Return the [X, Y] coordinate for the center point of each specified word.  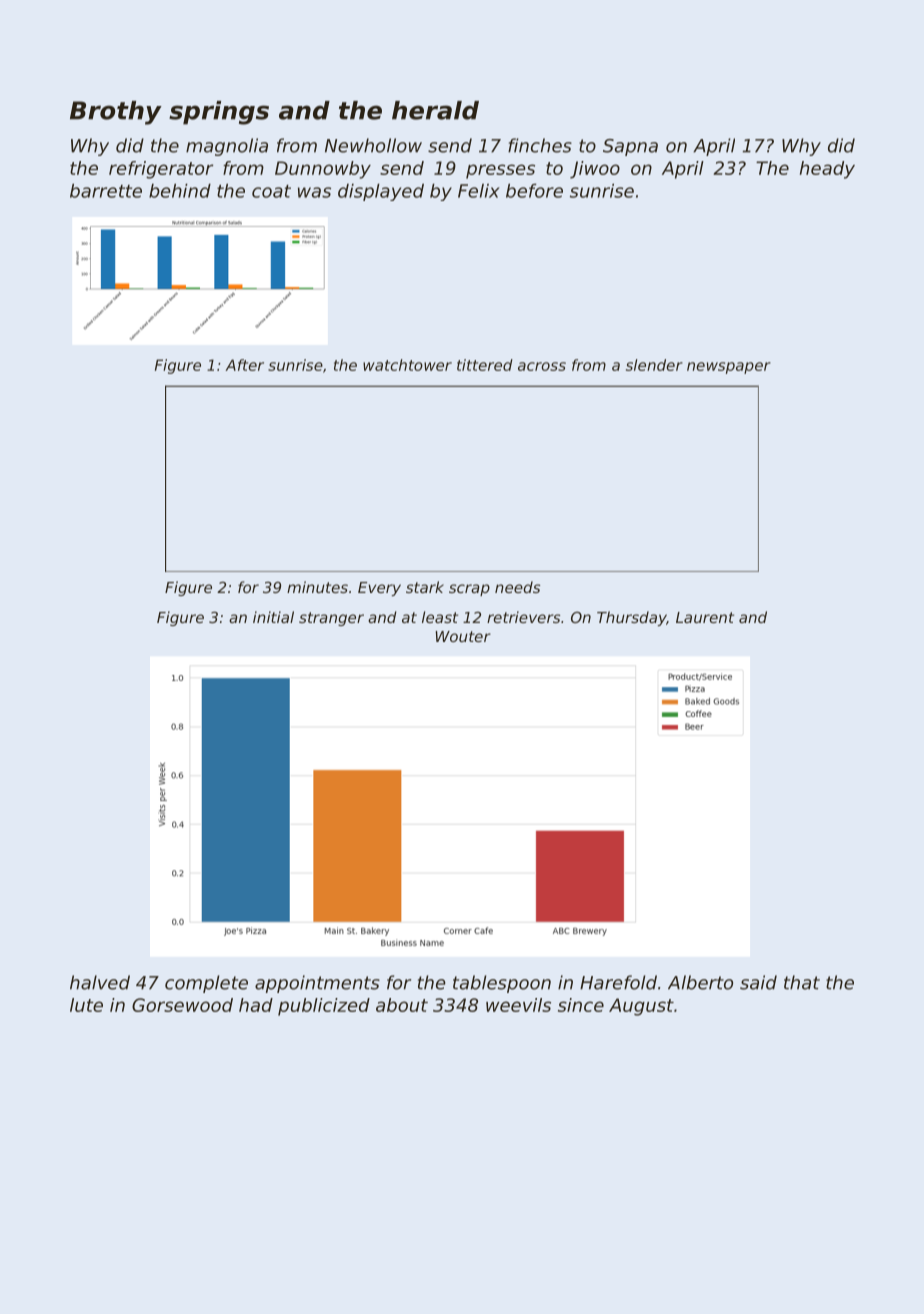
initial [273, 617]
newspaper [729, 368]
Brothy [116, 113]
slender [654, 365]
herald [435, 110]
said [758, 982]
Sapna [630, 147]
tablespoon [502, 984]
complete [206, 984]
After [244, 365]
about [402, 1005]
